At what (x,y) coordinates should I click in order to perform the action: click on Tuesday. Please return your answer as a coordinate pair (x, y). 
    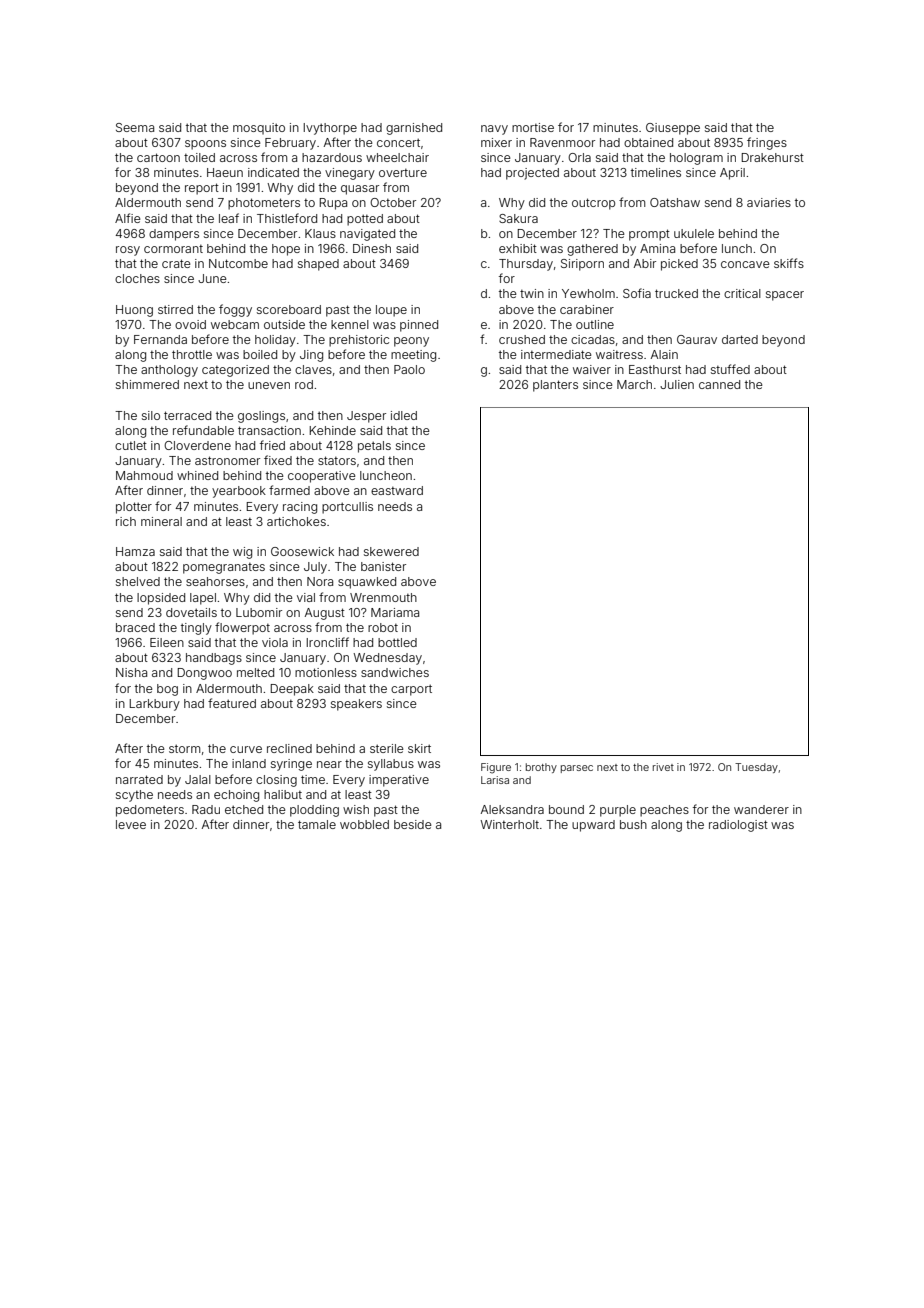
    Looking at the image, I should click on (756, 768).
